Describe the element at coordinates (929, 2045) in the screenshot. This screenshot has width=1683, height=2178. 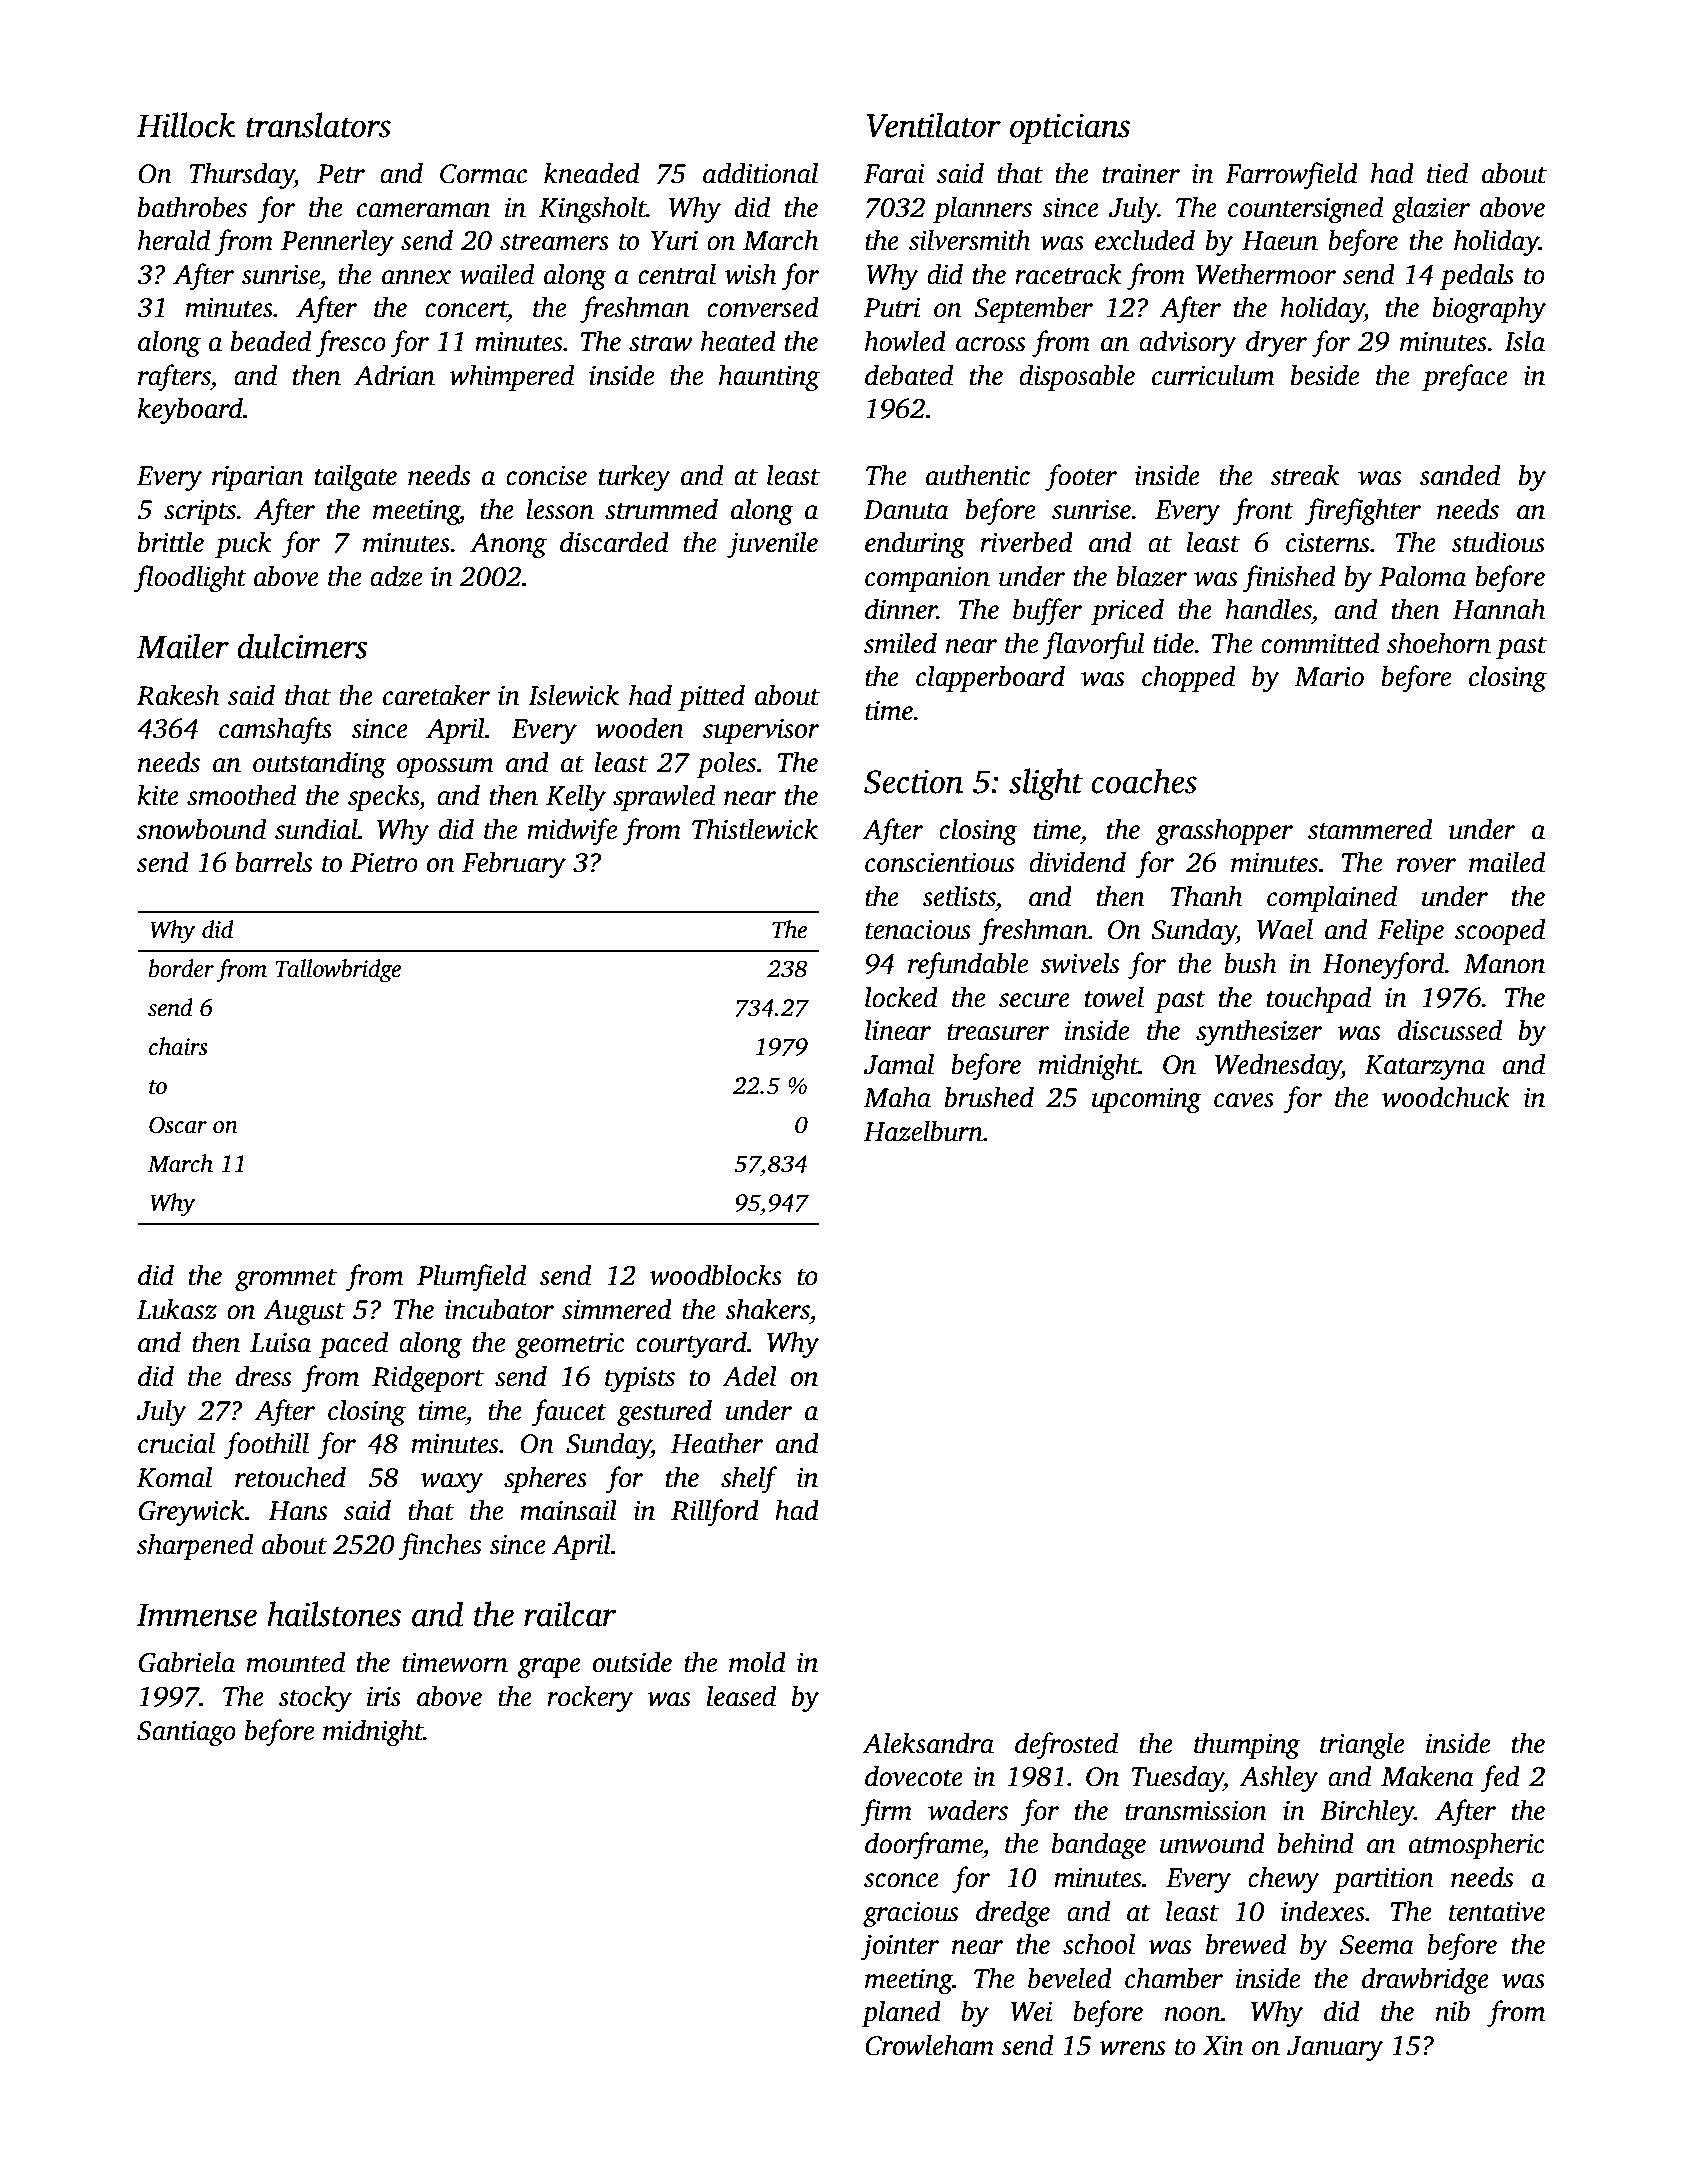
I see `Crowleham` at that location.
